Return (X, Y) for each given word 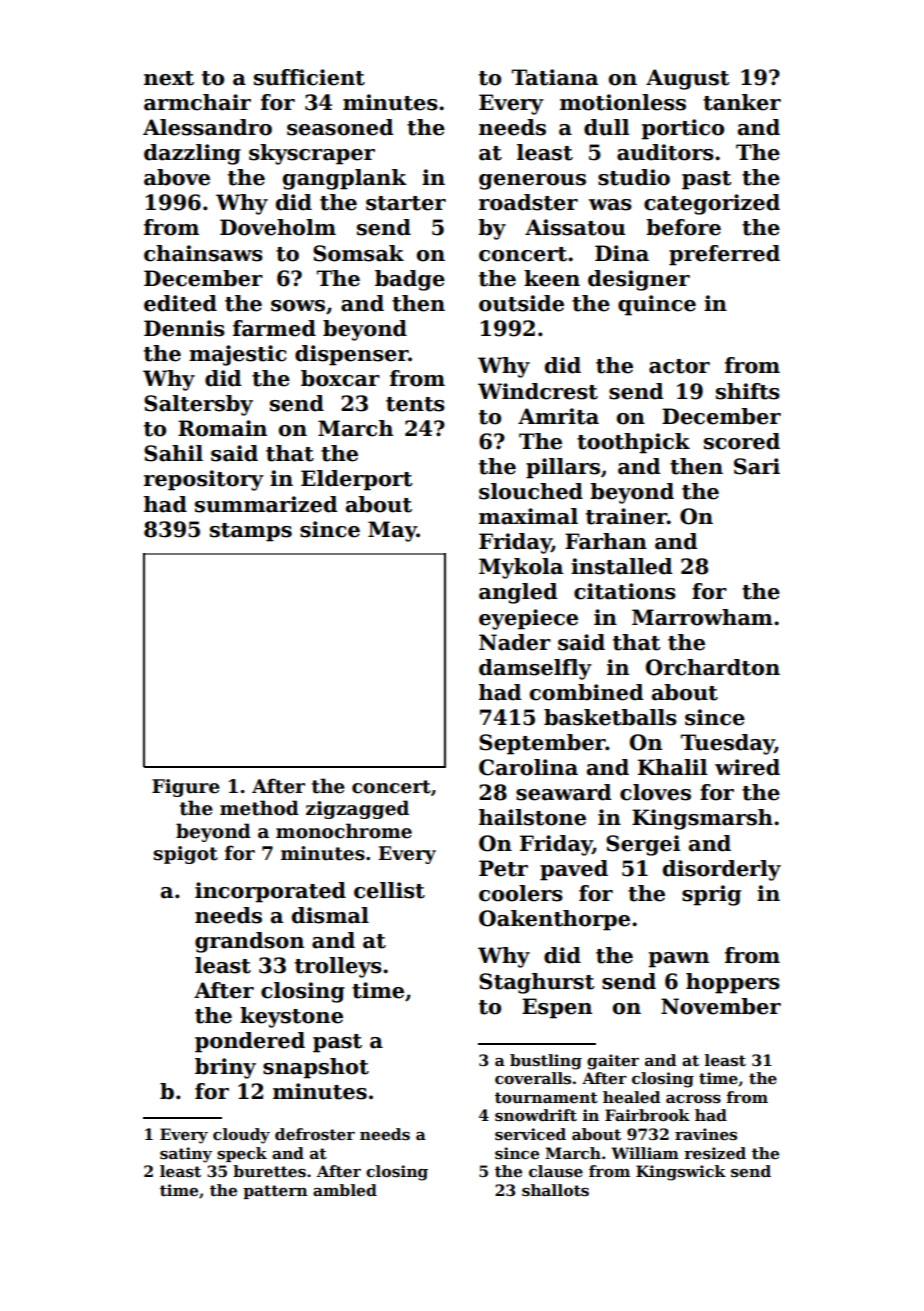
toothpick (633, 443)
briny (225, 1068)
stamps (251, 532)
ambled (345, 1190)
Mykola (521, 568)
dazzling (192, 154)
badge (410, 280)
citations (625, 591)
